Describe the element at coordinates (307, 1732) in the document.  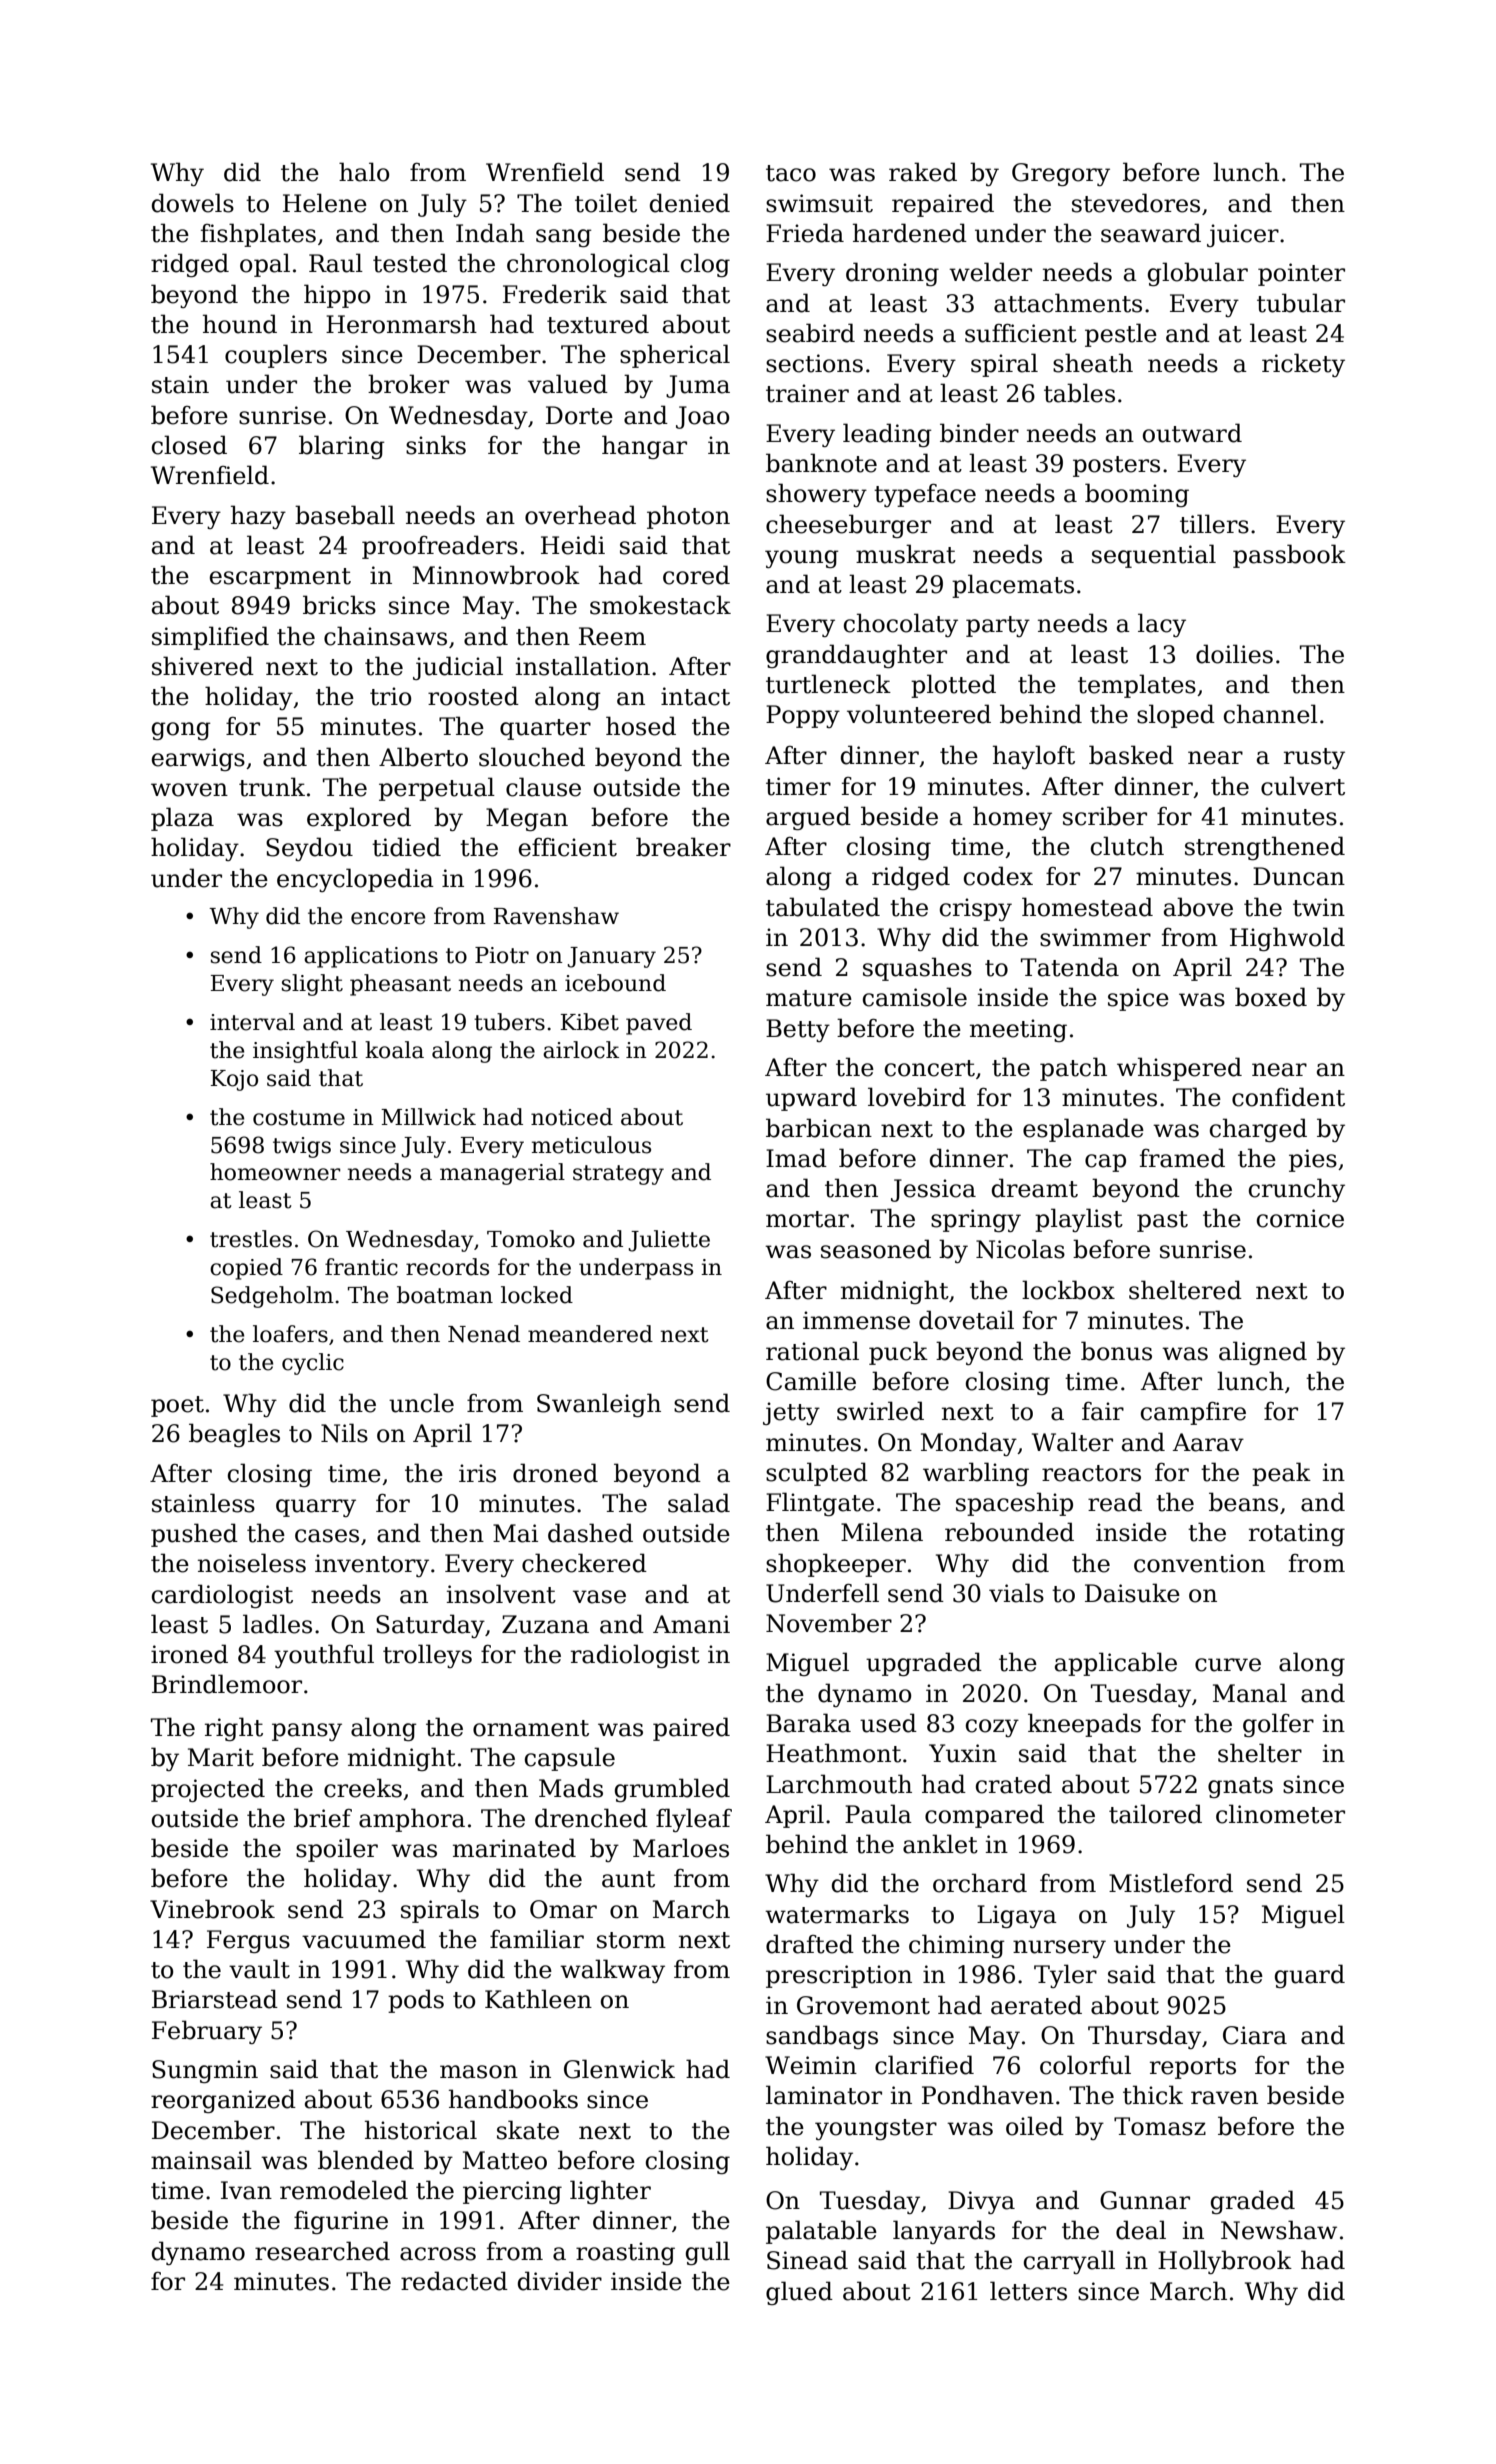
I see `pansy` at that location.
